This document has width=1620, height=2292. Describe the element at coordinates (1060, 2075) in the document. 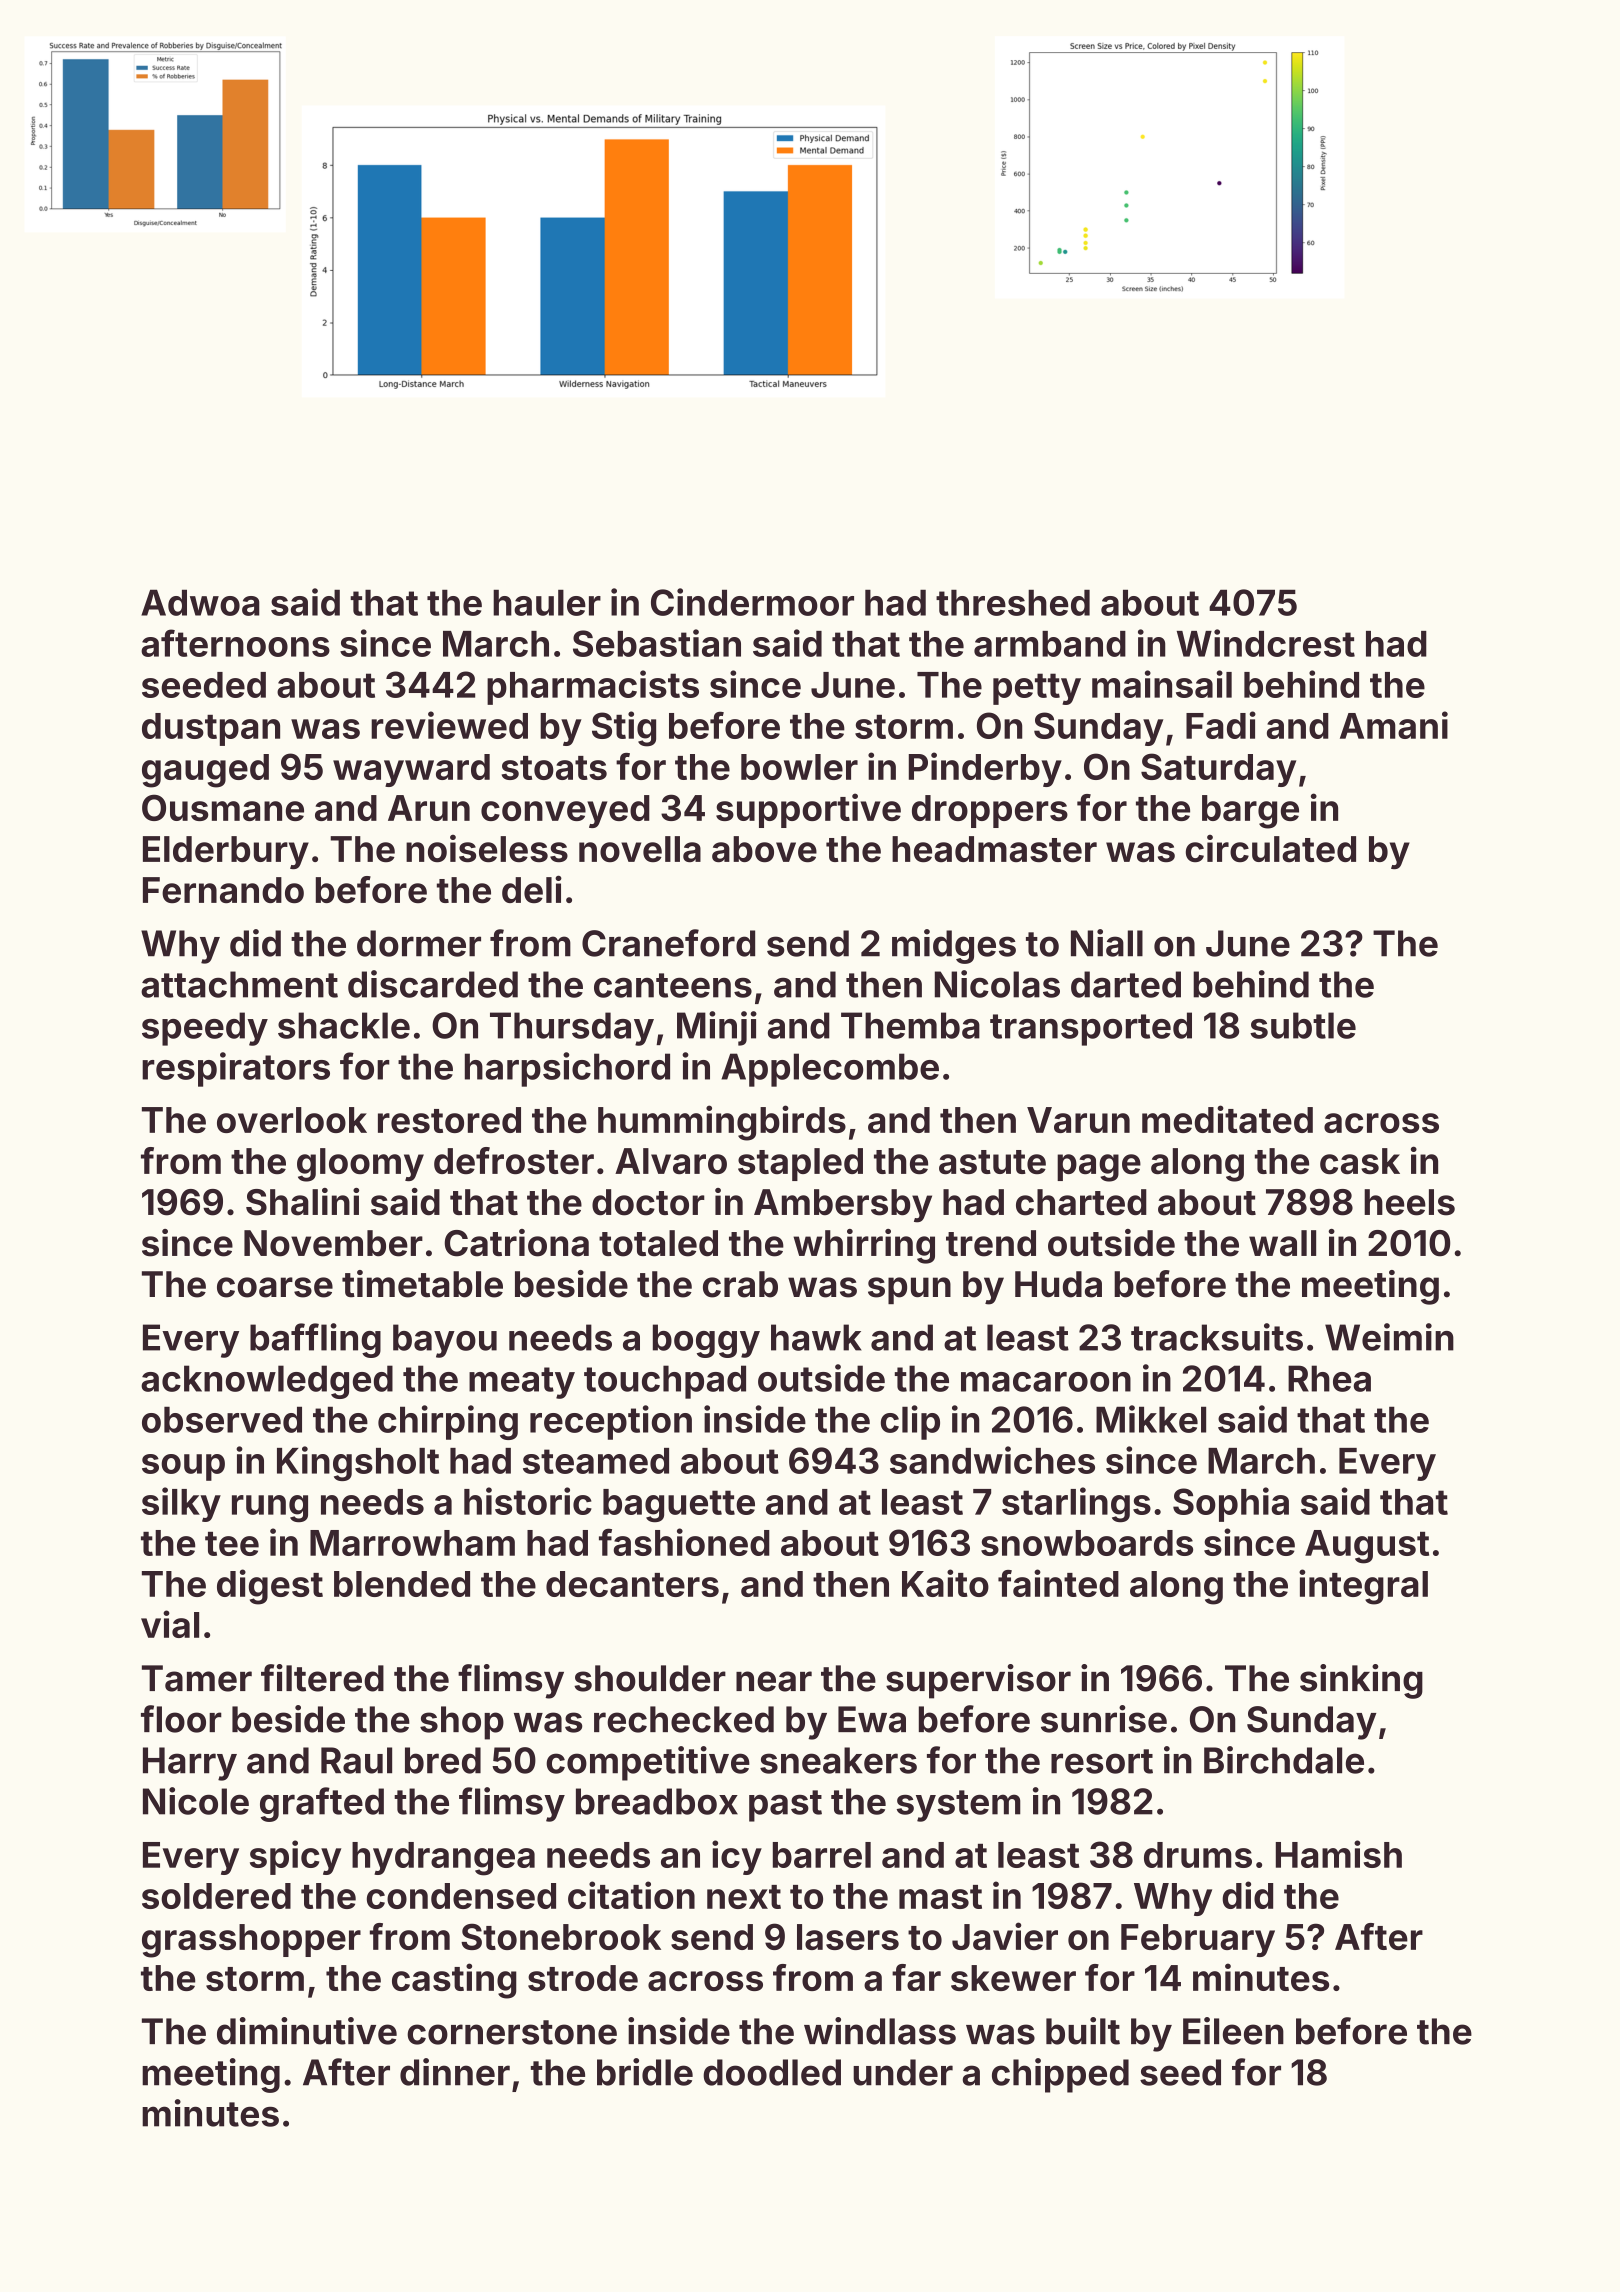

I see `chipped` at that location.
